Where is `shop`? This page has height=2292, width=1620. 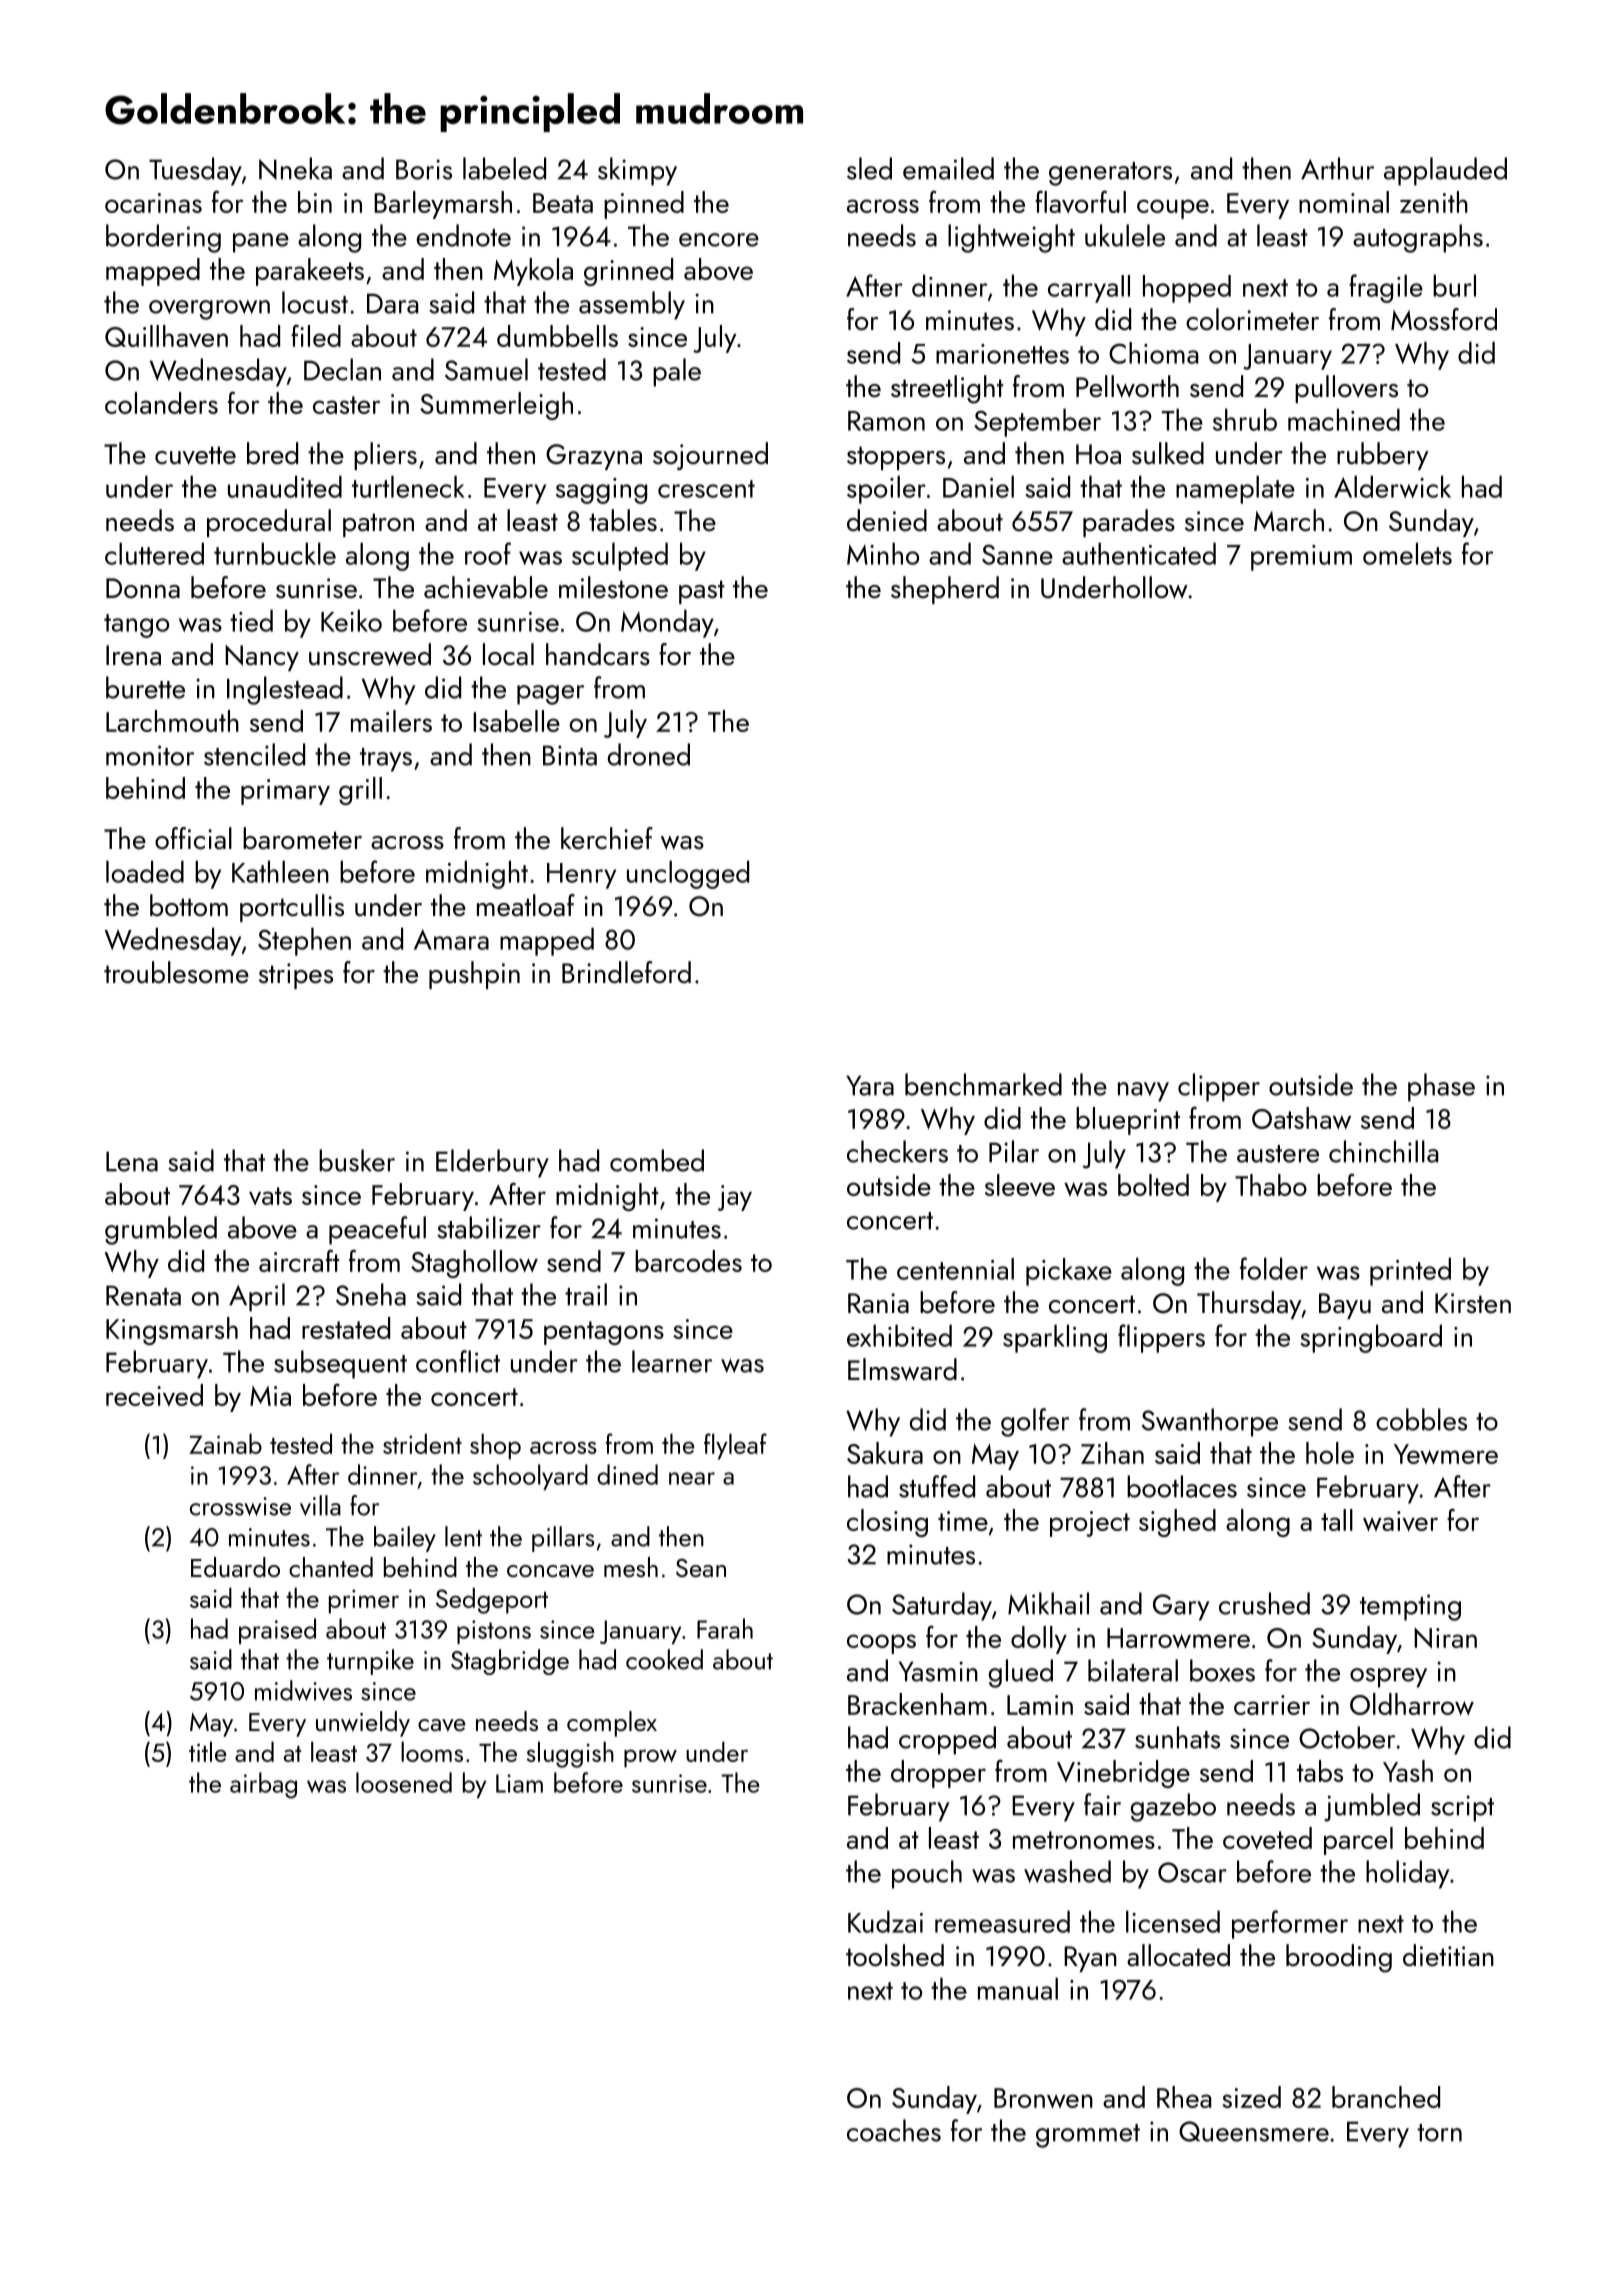 shop is located at coordinates (495, 1446).
